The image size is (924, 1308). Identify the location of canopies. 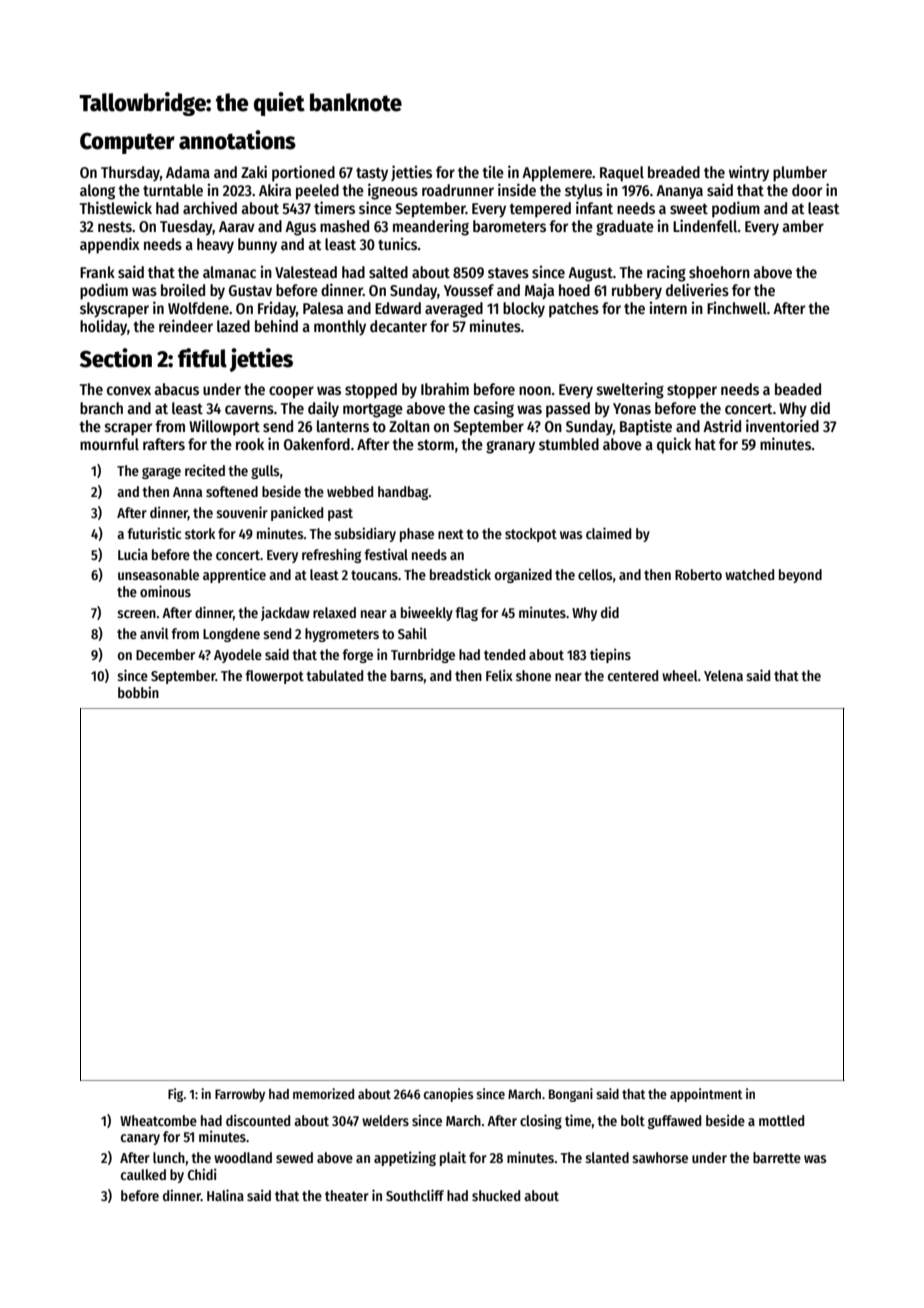
(448, 1095).
